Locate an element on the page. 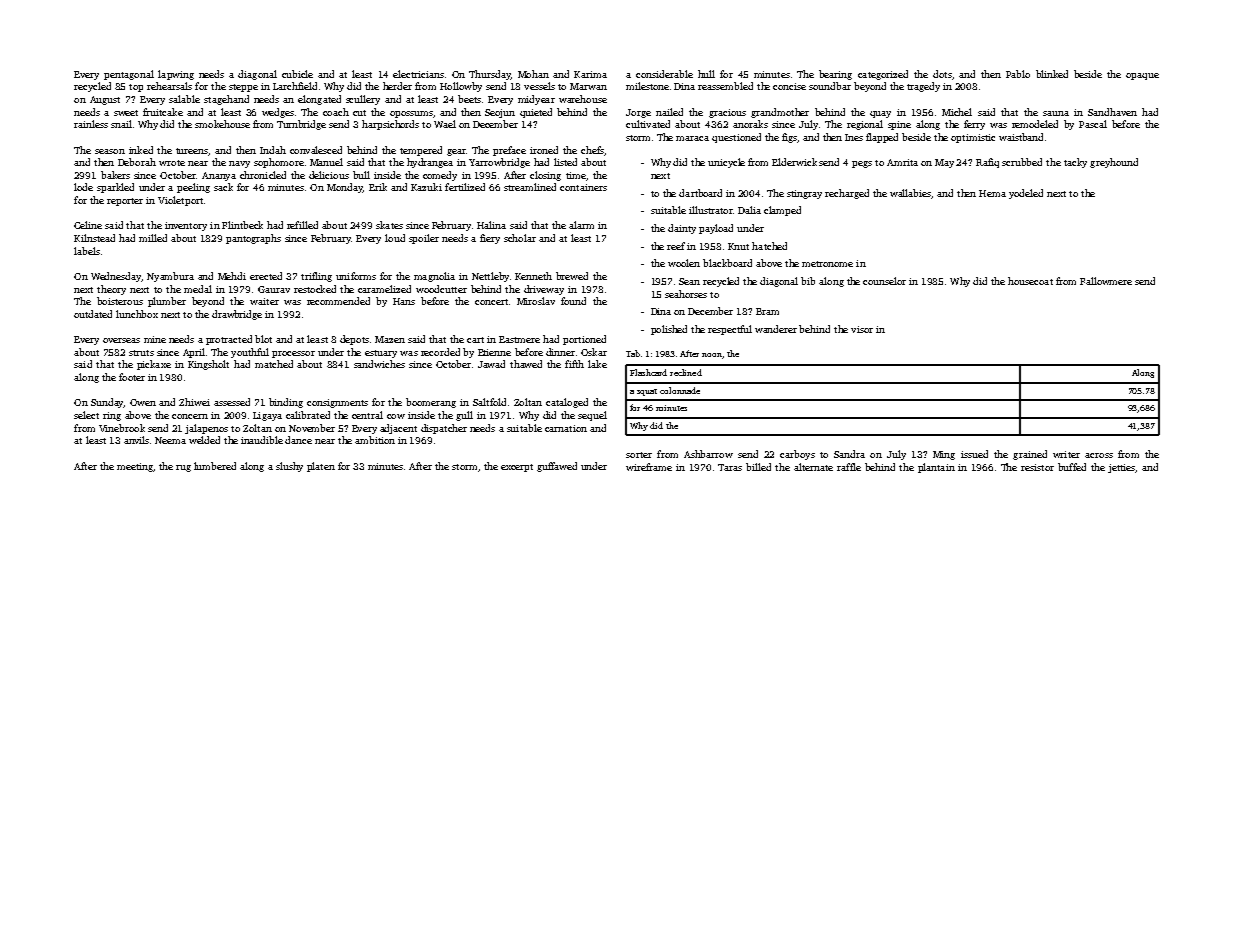  scholar is located at coordinates (520, 238).
